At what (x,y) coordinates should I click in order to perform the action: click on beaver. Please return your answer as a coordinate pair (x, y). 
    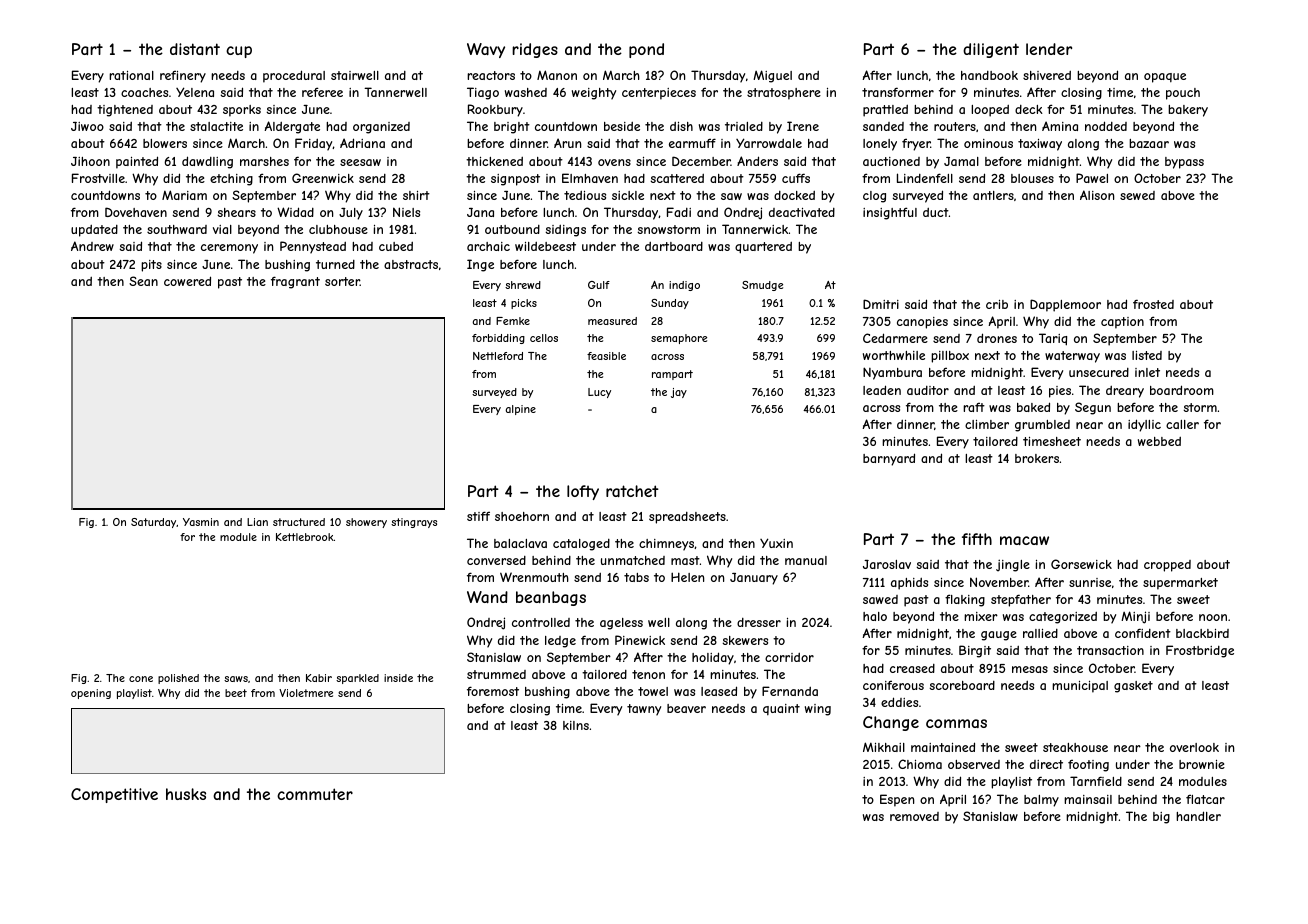
    Looking at the image, I should click on (686, 708).
